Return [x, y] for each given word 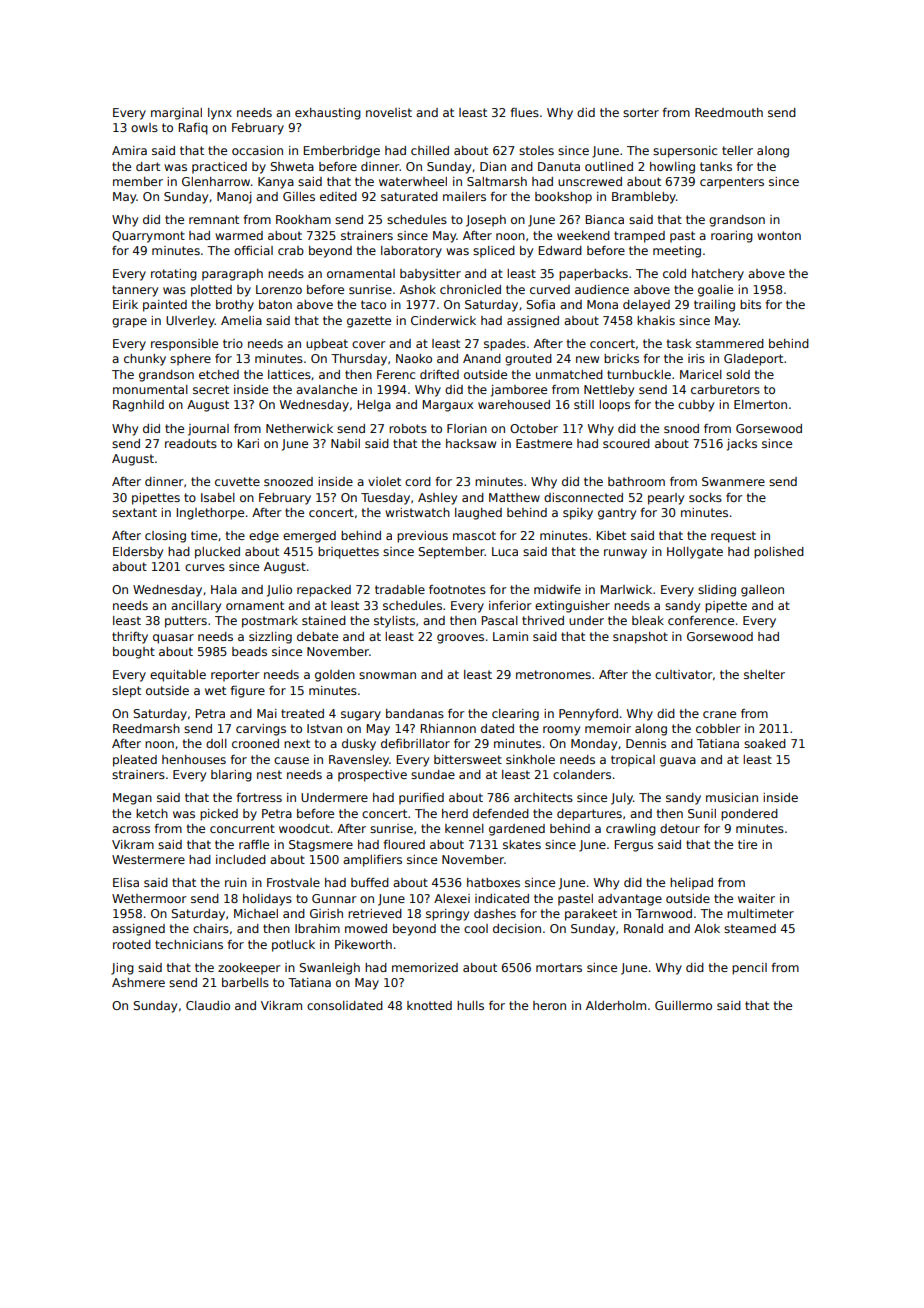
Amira [129, 150]
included [241, 859]
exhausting [328, 114]
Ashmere [138, 982]
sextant [134, 512]
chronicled [470, 289]
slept [126, 692]
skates [522, 844]
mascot [474, 535]
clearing [515, 715]
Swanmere [733, 481]
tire [747, 844]
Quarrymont [148, 237]
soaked [765, 743]
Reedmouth [729, 112]
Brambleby [644, 198]
